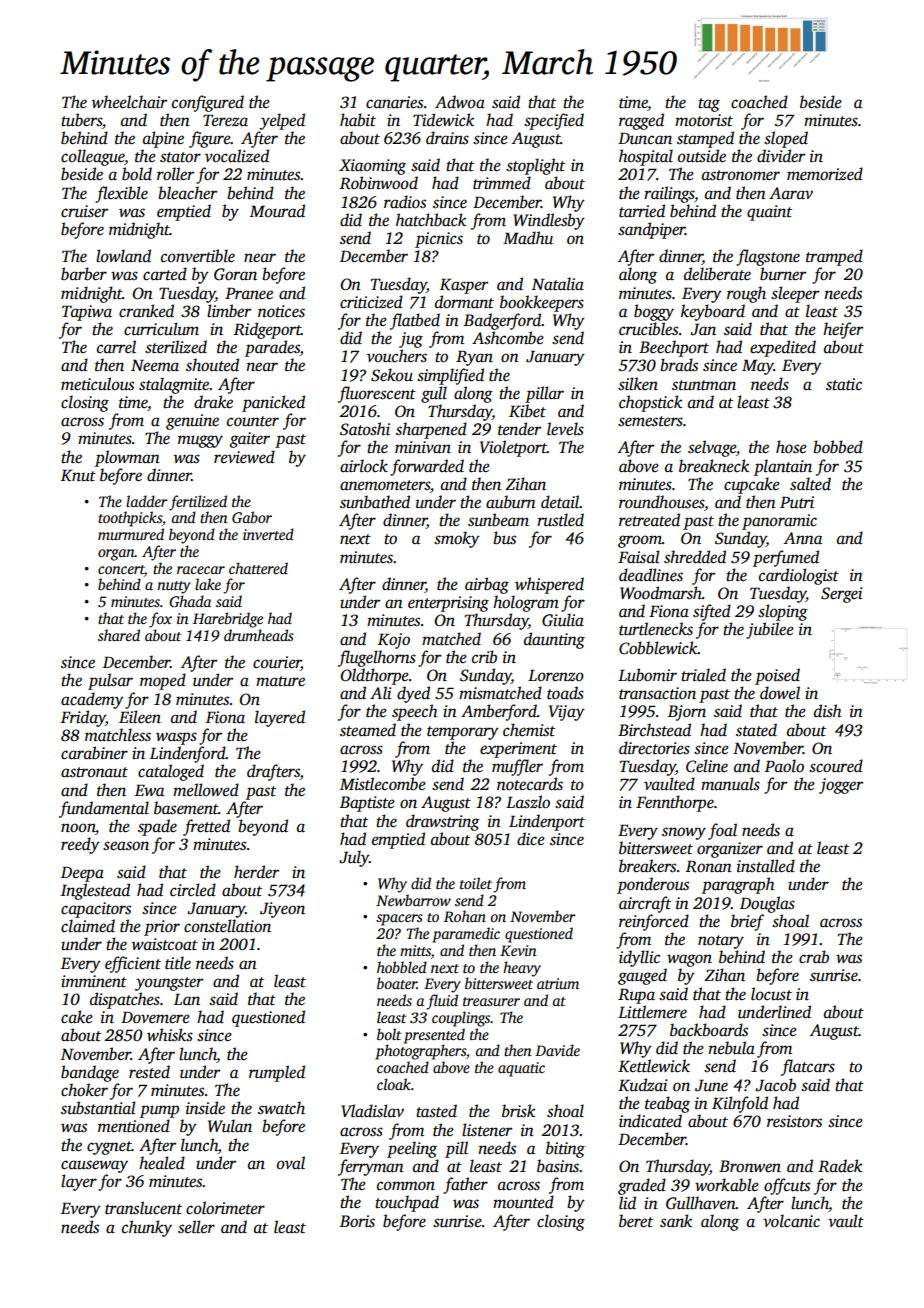 The height and width of the screenshot is (1308, 924). I want to click on salted, so click(810, 484).
